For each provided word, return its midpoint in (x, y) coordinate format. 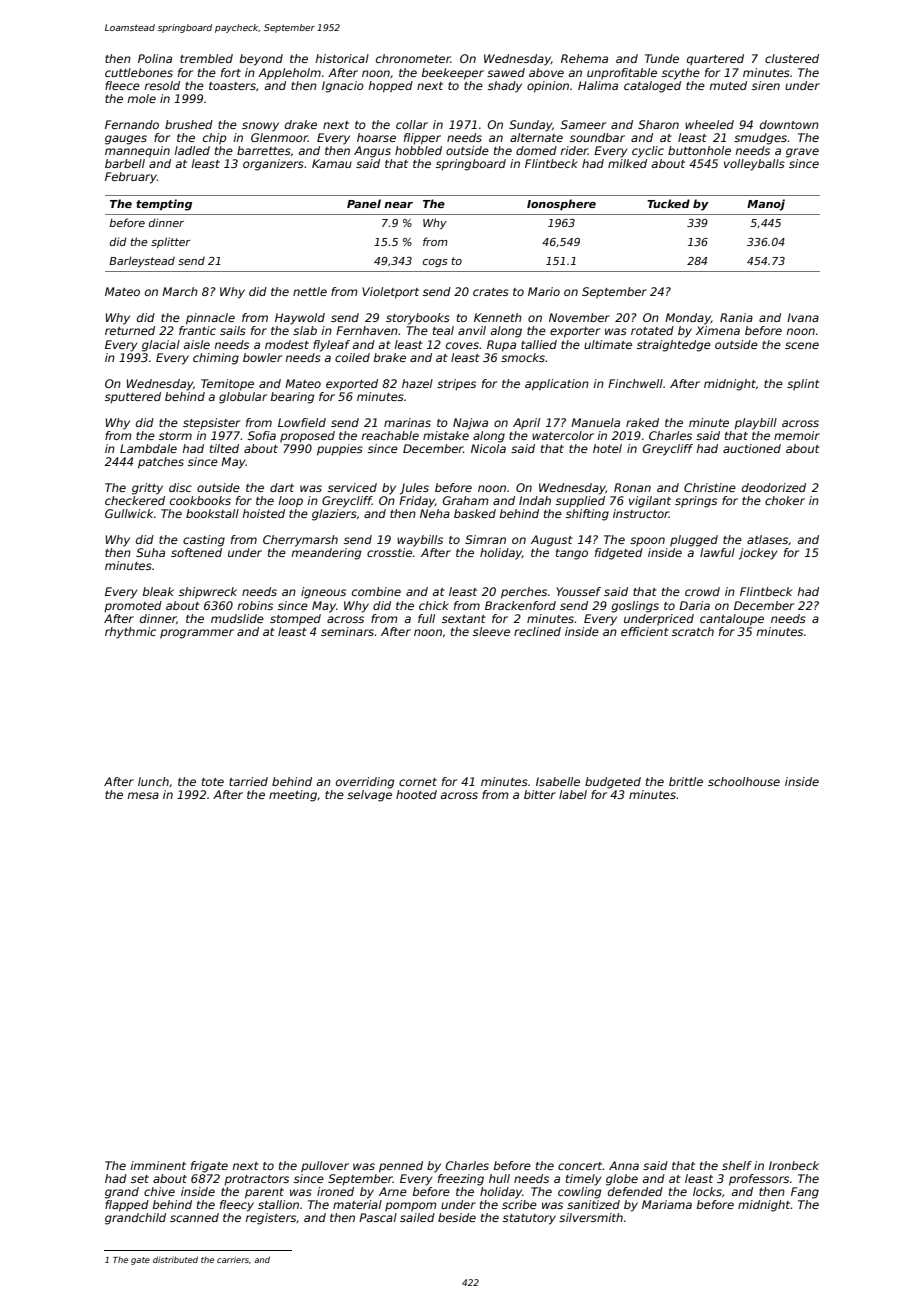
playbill (755, 424)
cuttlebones (139, 72)
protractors (256, 1180)
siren (766, 85)
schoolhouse (744, 781)
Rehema (584, 58)
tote (213, 782)
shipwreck (208, 593)
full (426, 618)
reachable (390, 435)
